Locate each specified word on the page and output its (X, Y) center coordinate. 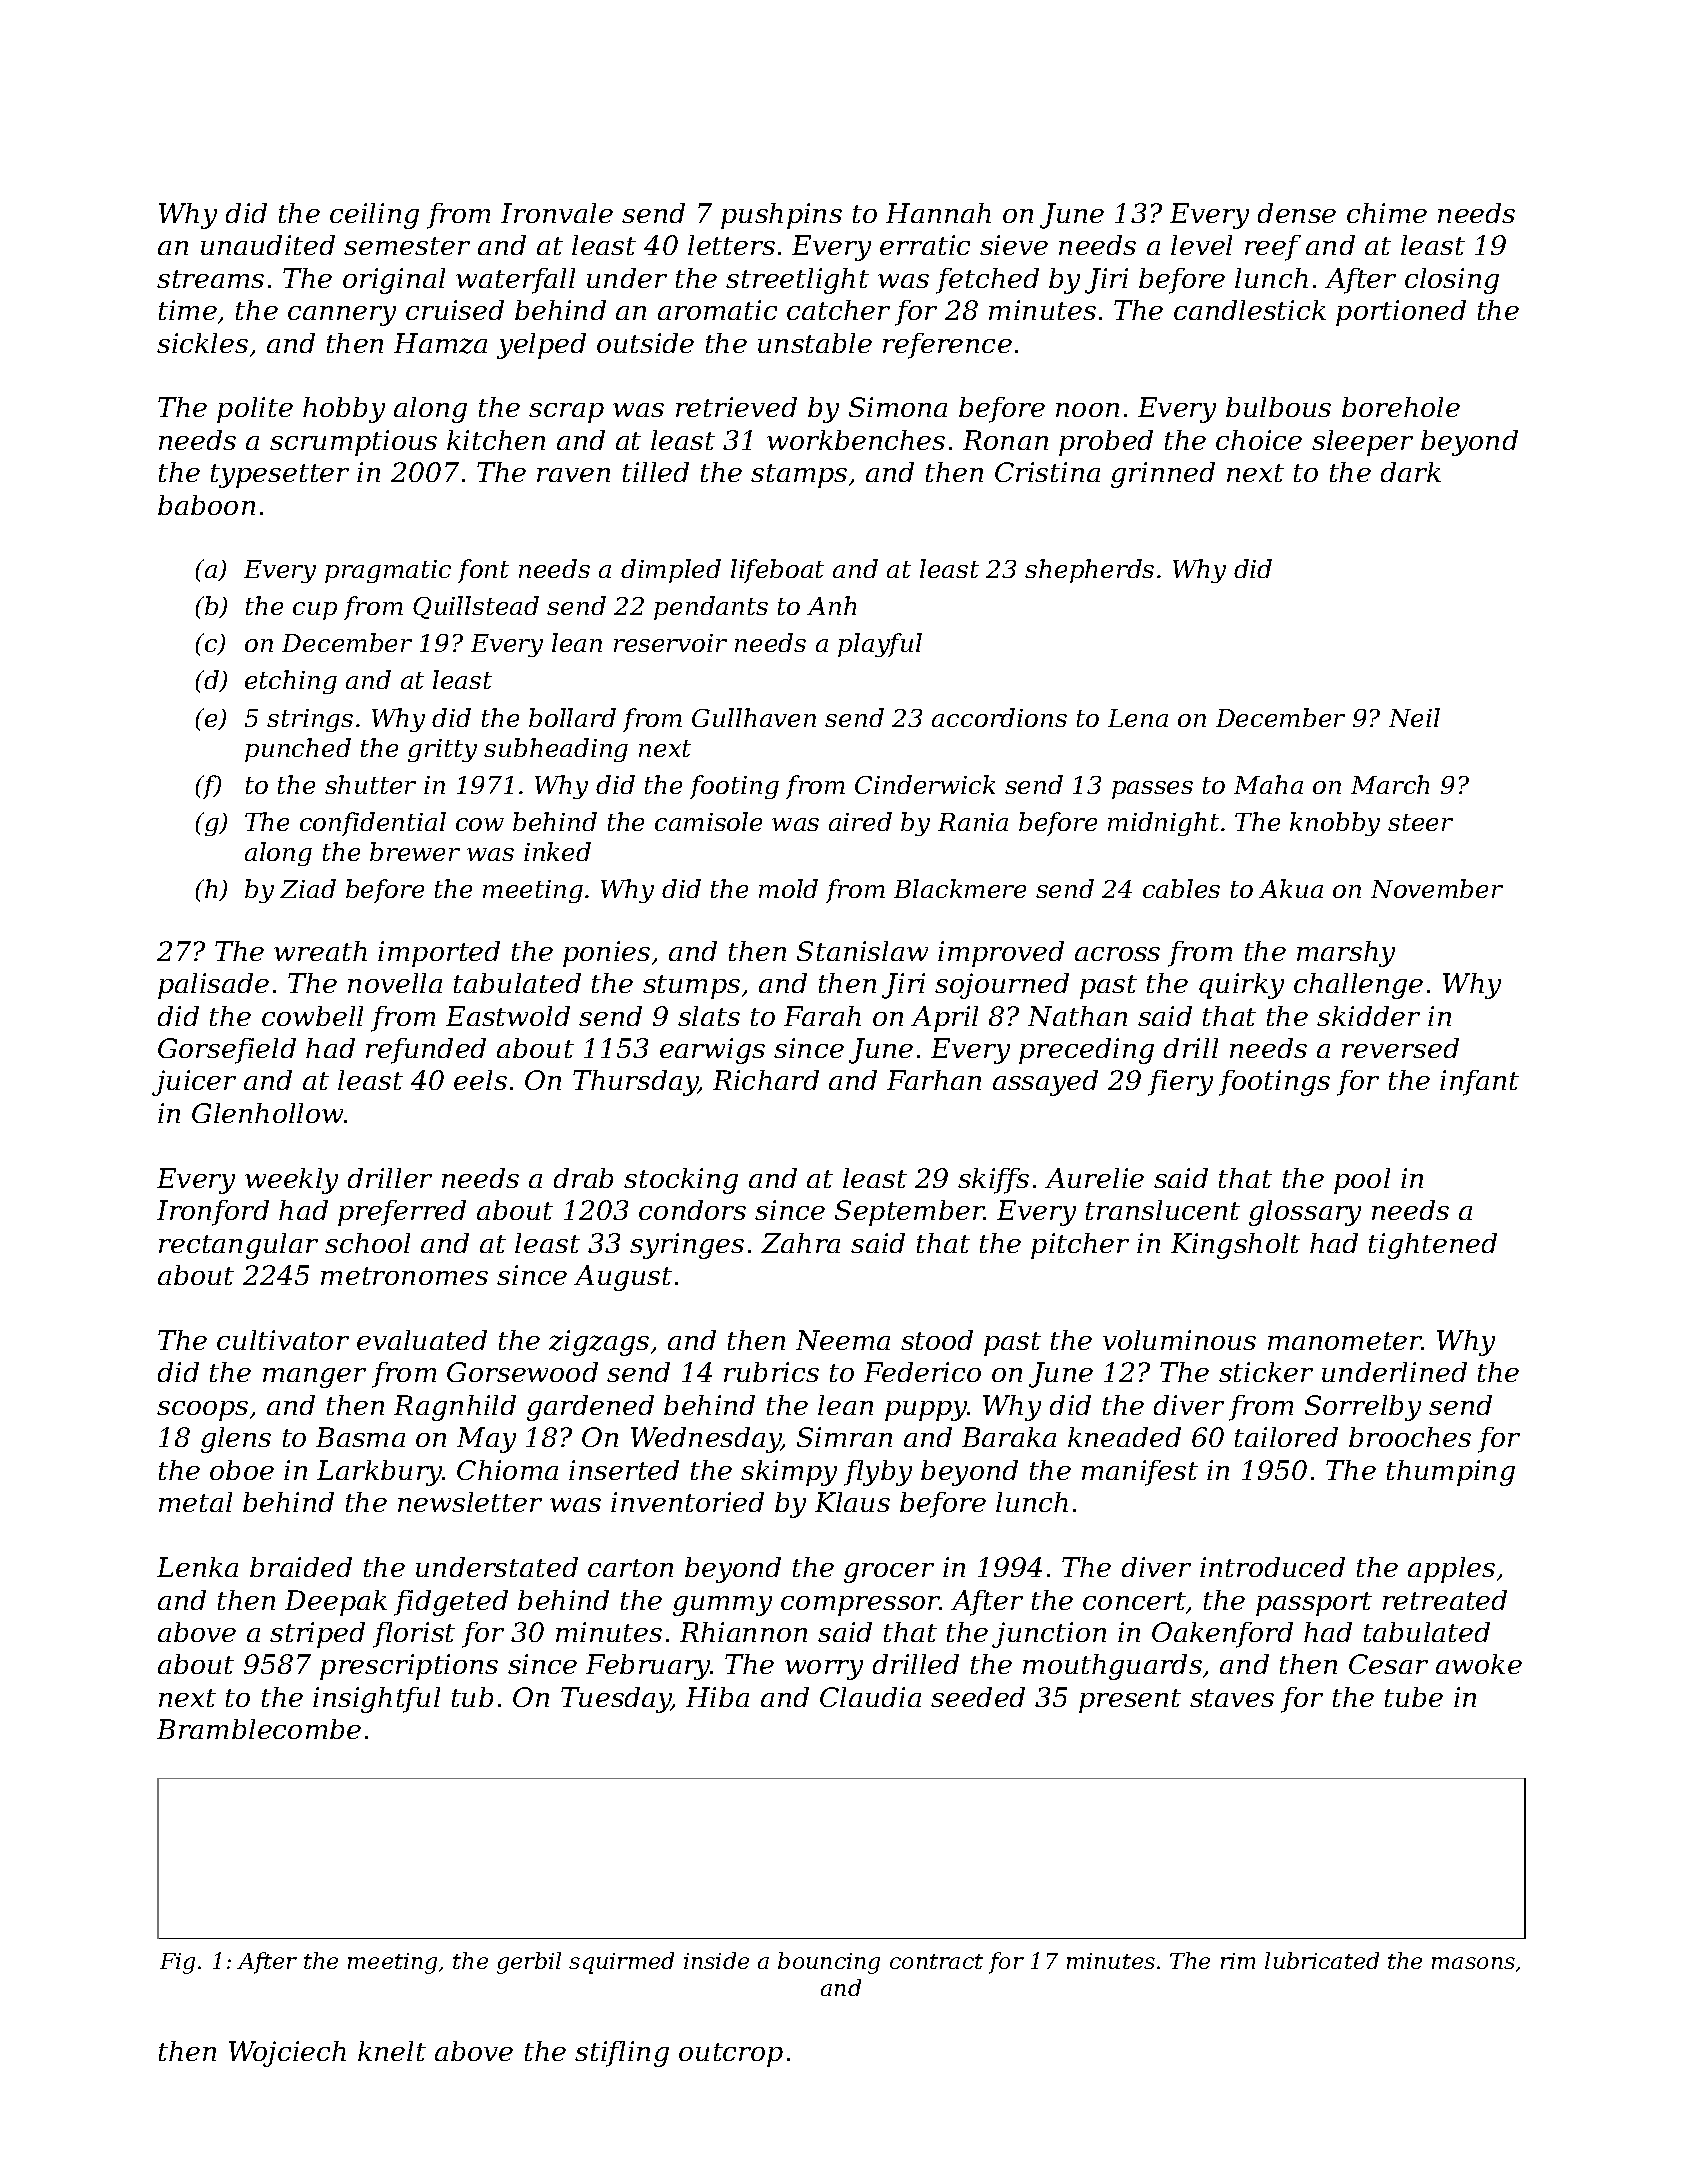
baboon (206, 505)
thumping (1451, 1473)
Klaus (852, 1502)
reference (947, 346)
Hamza (440, 343)
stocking (681, 1181)
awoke (1479, 1664)
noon (1087, 410)
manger (314, 1378)
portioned (1401, 313)
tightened (1433, 1246)
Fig (177, 1963)
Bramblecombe (259, 1729)
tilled (656, 472)
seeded (978, 1697)
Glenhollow (267, 1113)
